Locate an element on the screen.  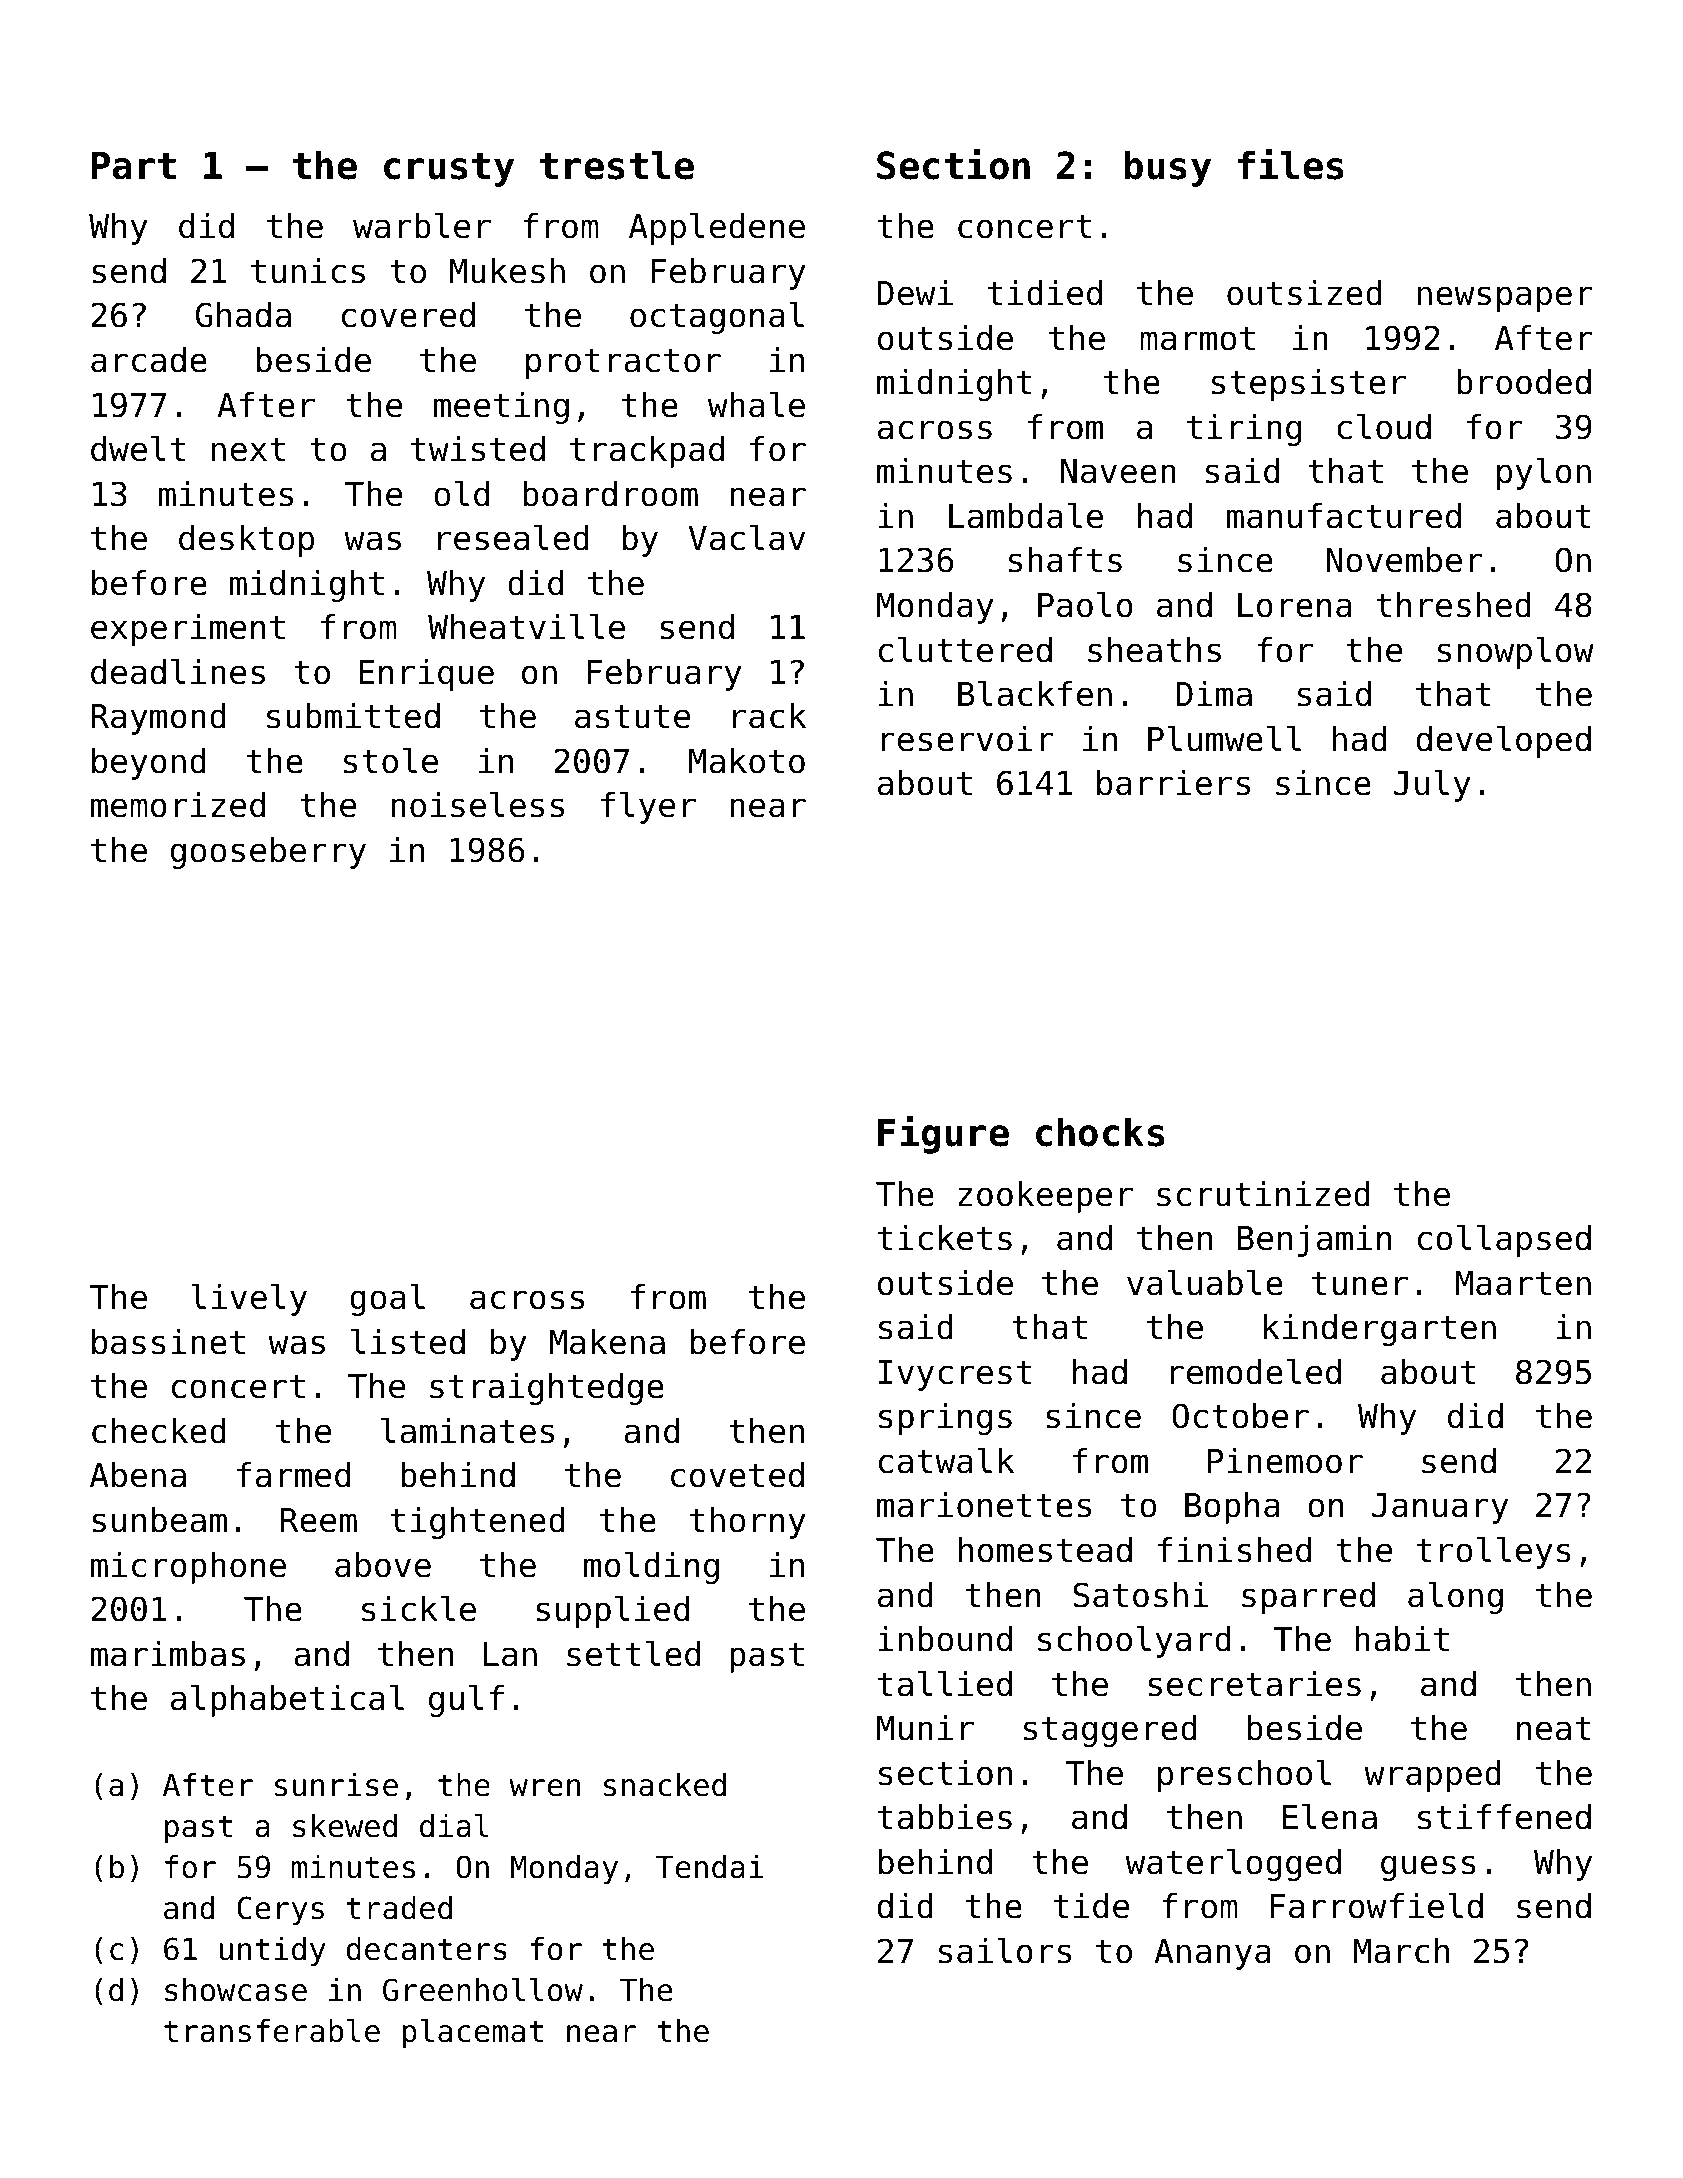
trestle is located at coordinates (617, 165).
